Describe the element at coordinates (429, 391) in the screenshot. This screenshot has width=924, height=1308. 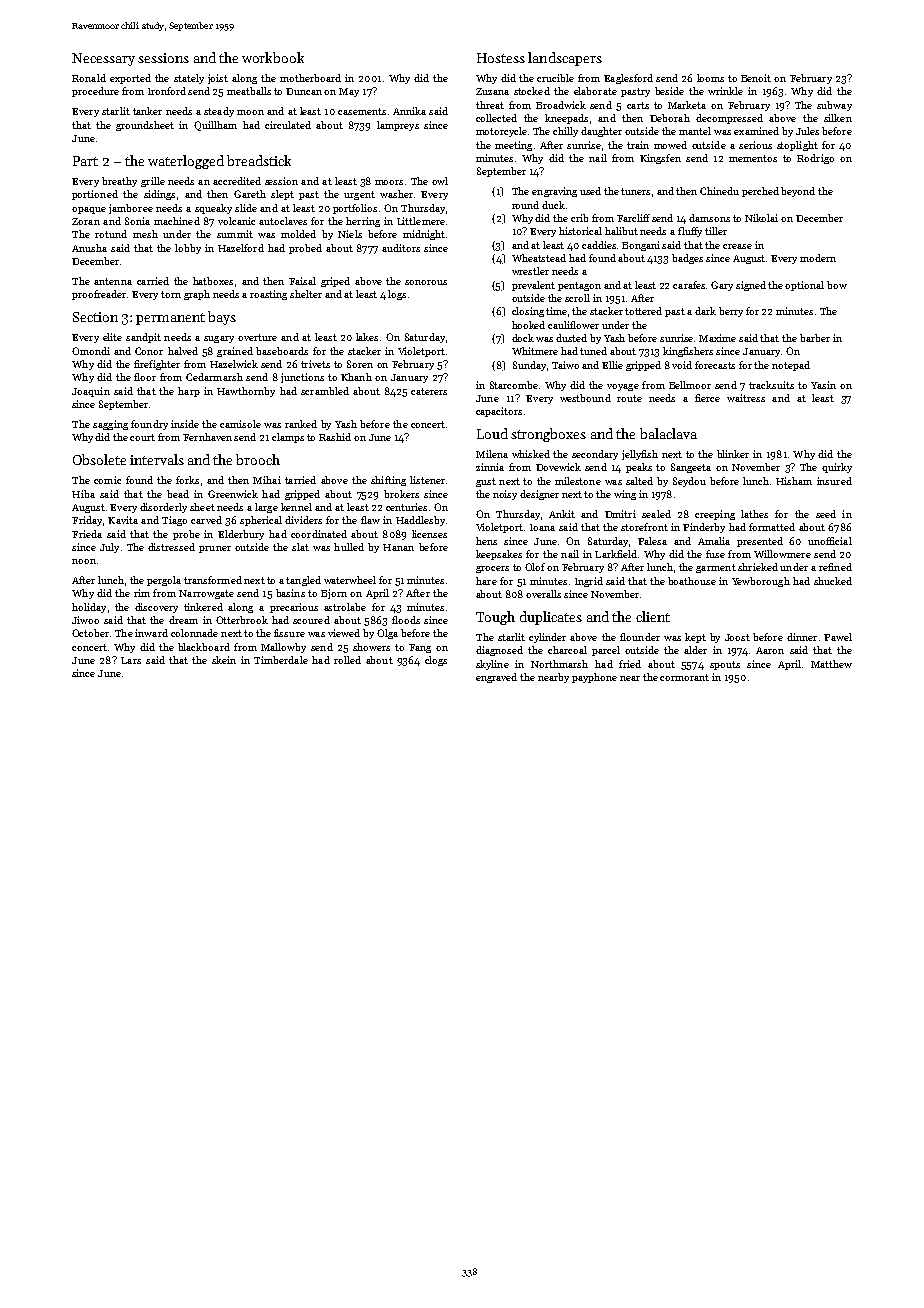
I see `caterers` at that location.
